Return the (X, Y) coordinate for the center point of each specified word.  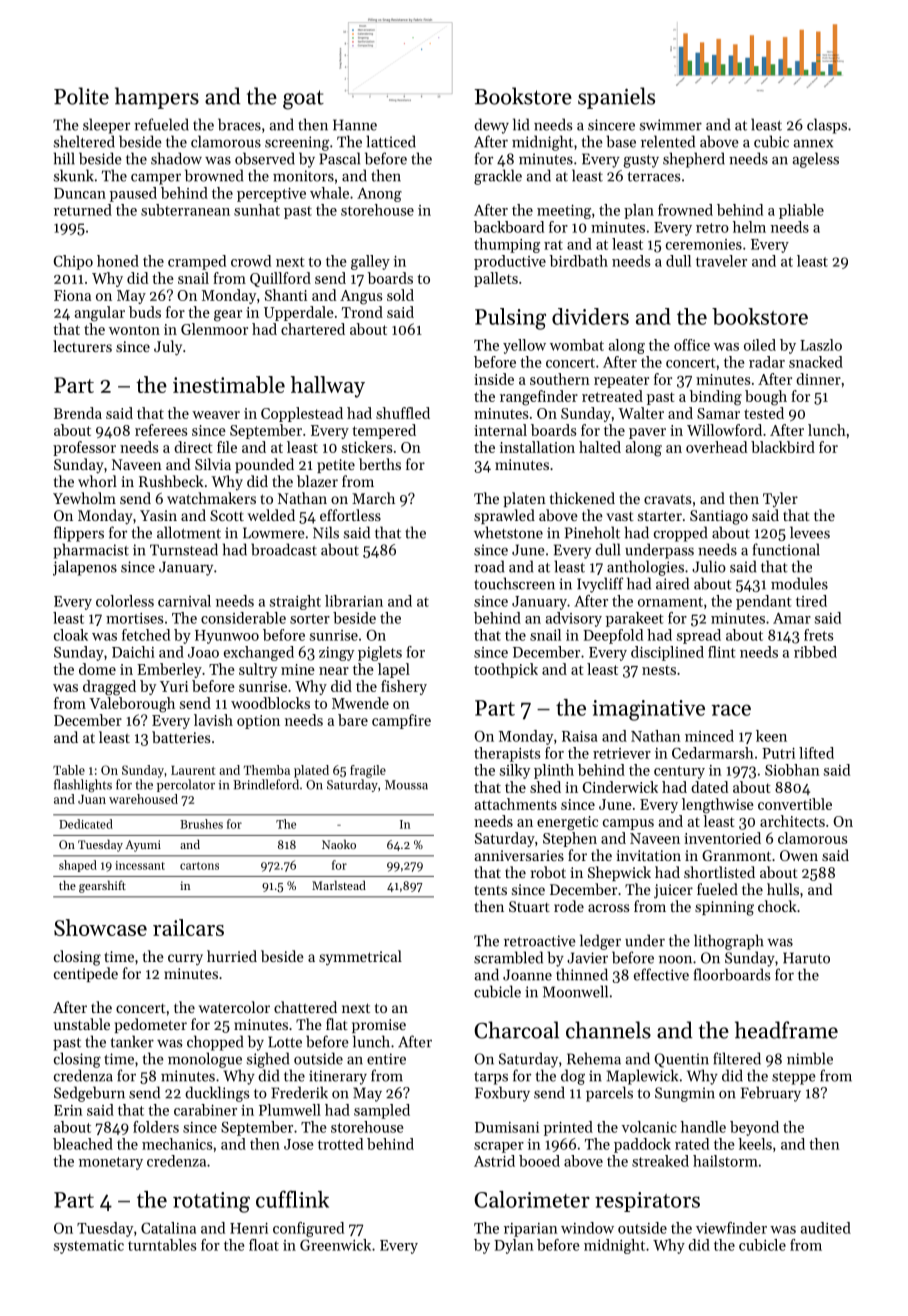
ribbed (815, 652)
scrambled (508, 957)
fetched (146, 635)
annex (813, 143)
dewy (491, 126)
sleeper (106, 126)
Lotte (285, 1042)
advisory (574, 619)
